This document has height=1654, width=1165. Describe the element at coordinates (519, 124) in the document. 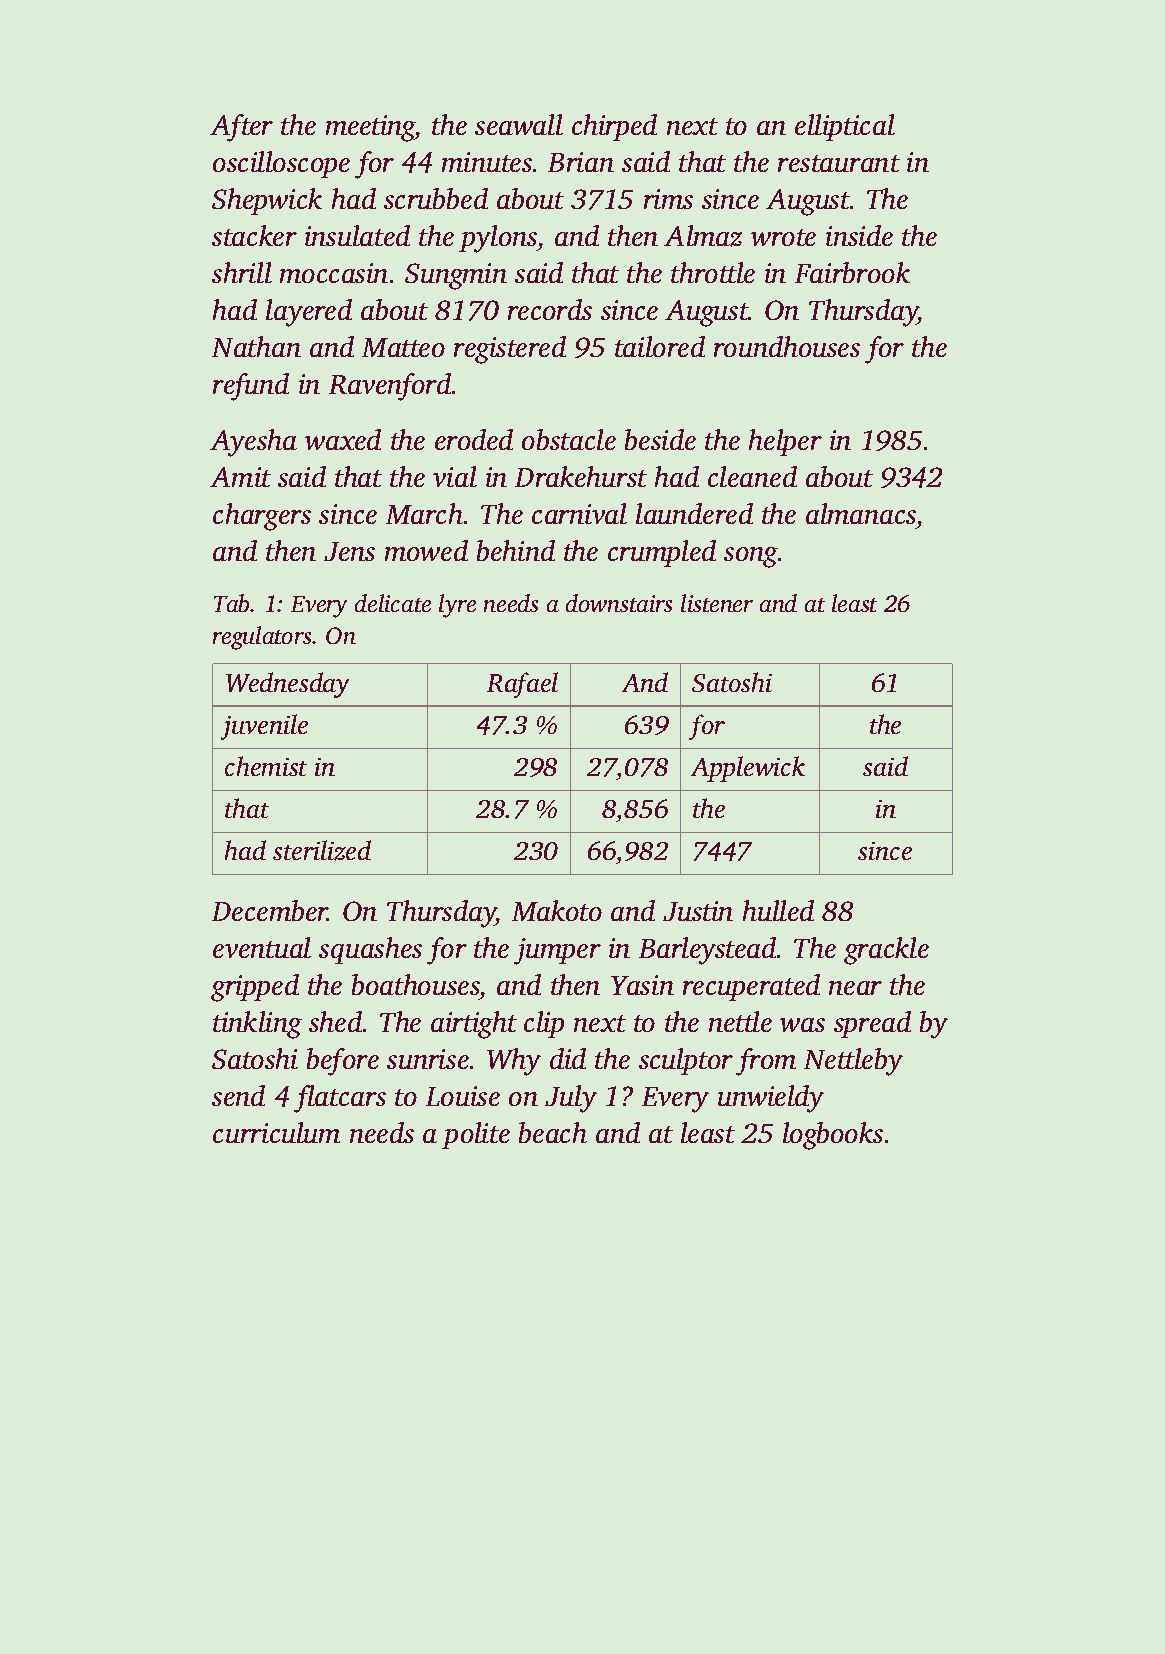

I see `seawall` at that location.
